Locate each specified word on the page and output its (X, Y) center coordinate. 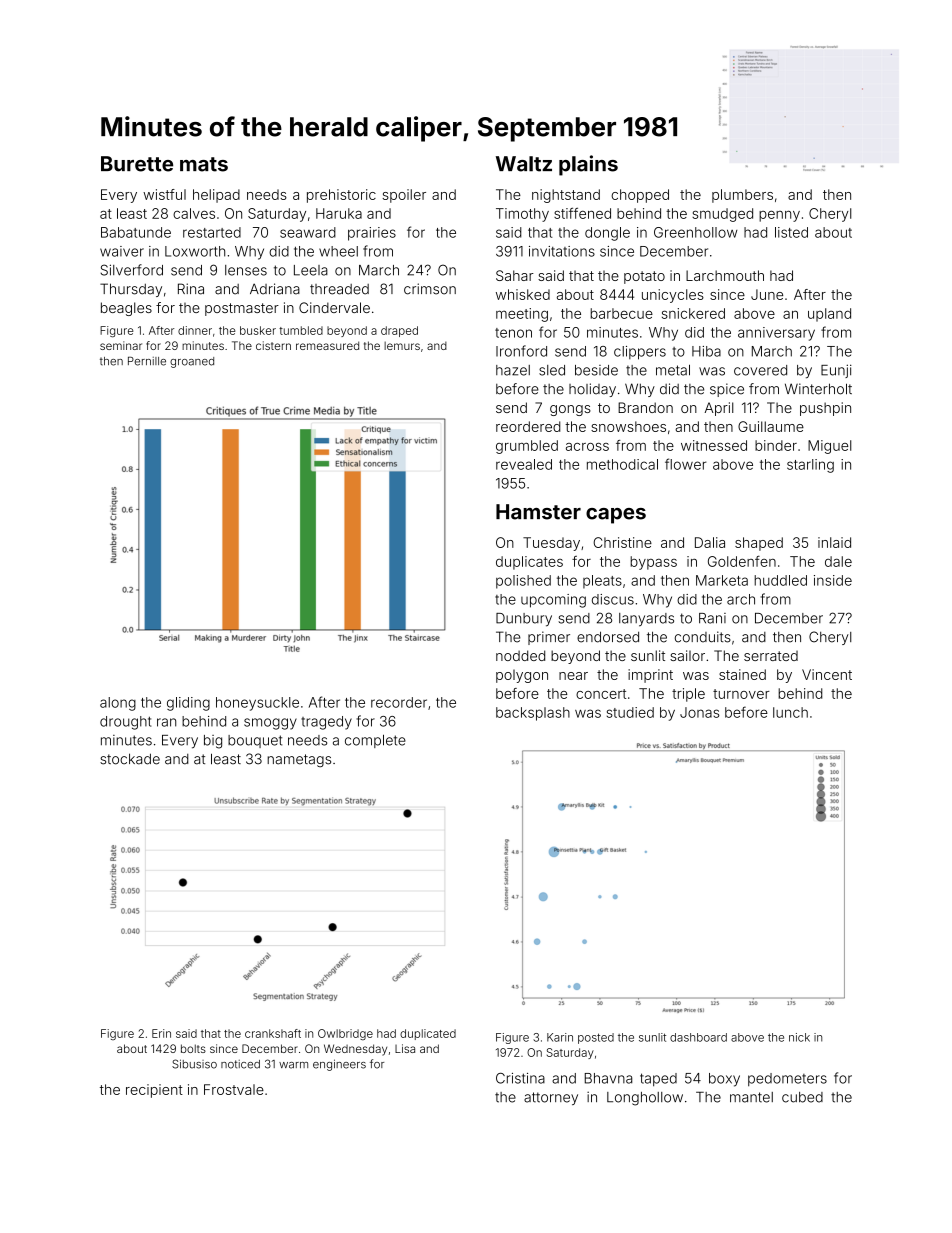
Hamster (538, 512)
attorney (551, 1098)
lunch (790, 712)
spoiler (404, 196)
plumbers (742, 196)
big (213, 742)
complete (375, 741)
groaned (192, 362)
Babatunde (136, 232)
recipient (154, 1091)
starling (810, 466)
